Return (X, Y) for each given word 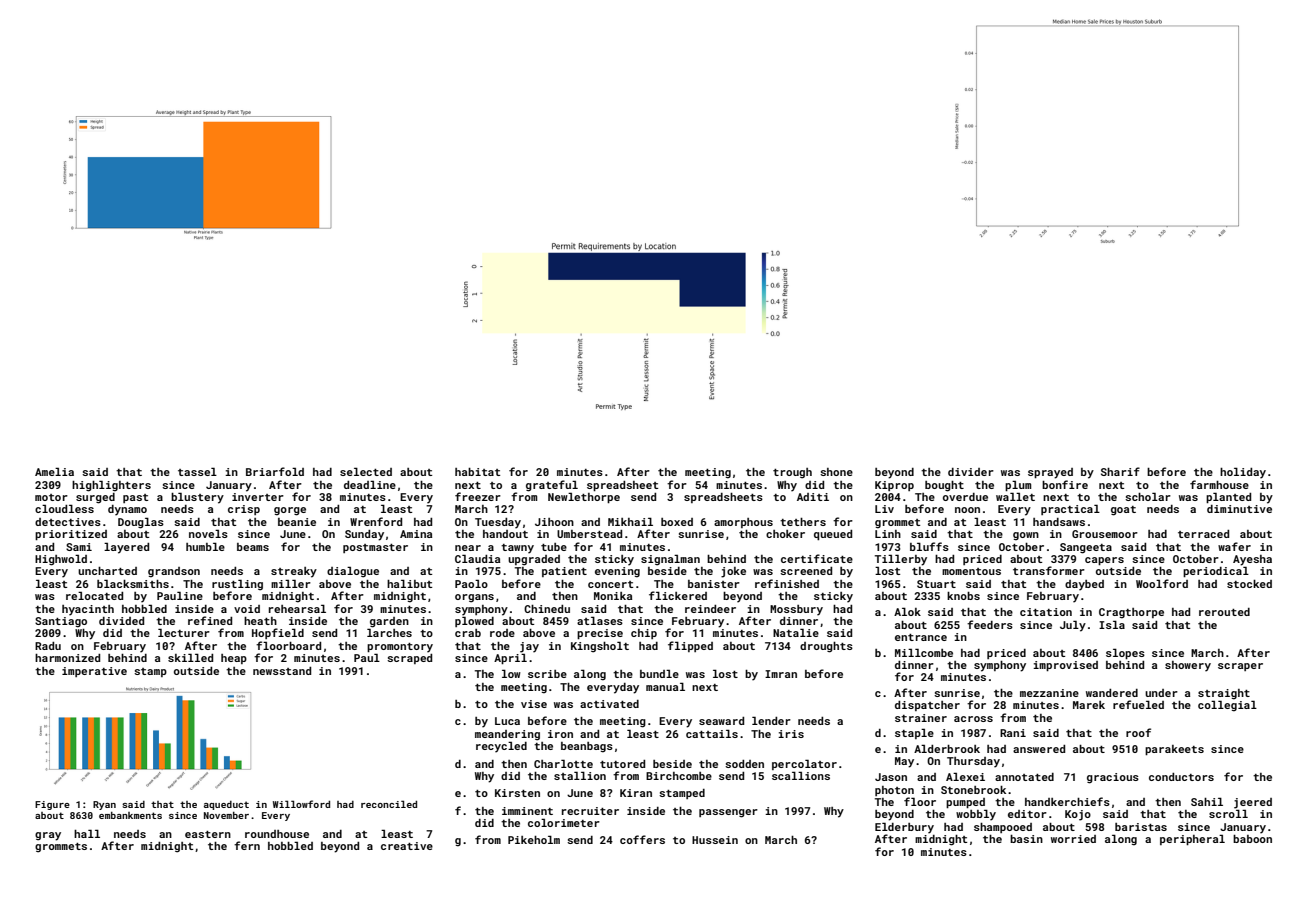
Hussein (715, 840)
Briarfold (275, 471)
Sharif (1120, 471)
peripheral (1192, 839)
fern (247, 845)
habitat (477, 472)
